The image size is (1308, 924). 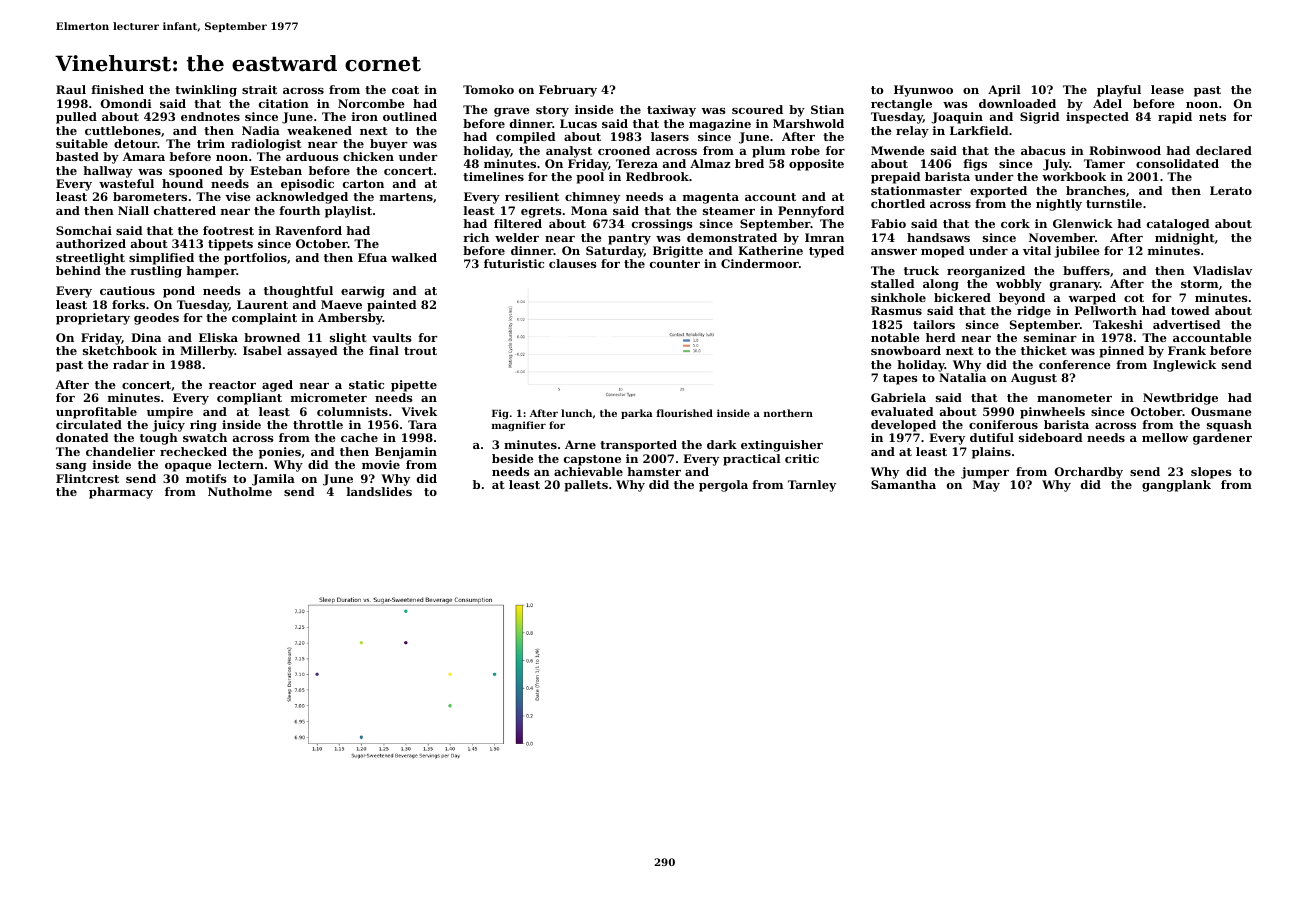 What do you see at coordinates (1114, 203) in the screenshot?
I see `turnstile` at bounding box center [1114, 203].
